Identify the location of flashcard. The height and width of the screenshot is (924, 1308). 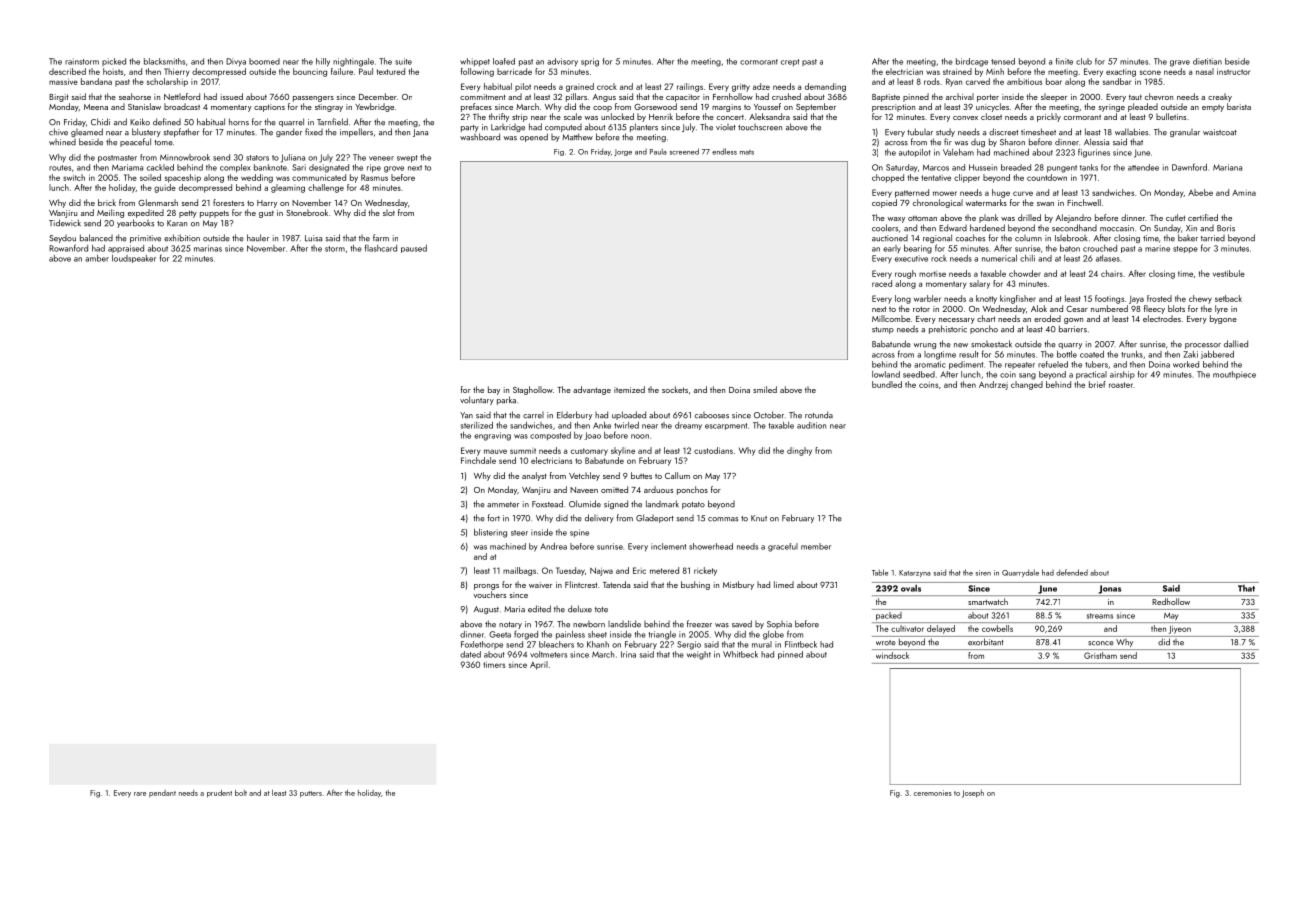
(381, 248).
